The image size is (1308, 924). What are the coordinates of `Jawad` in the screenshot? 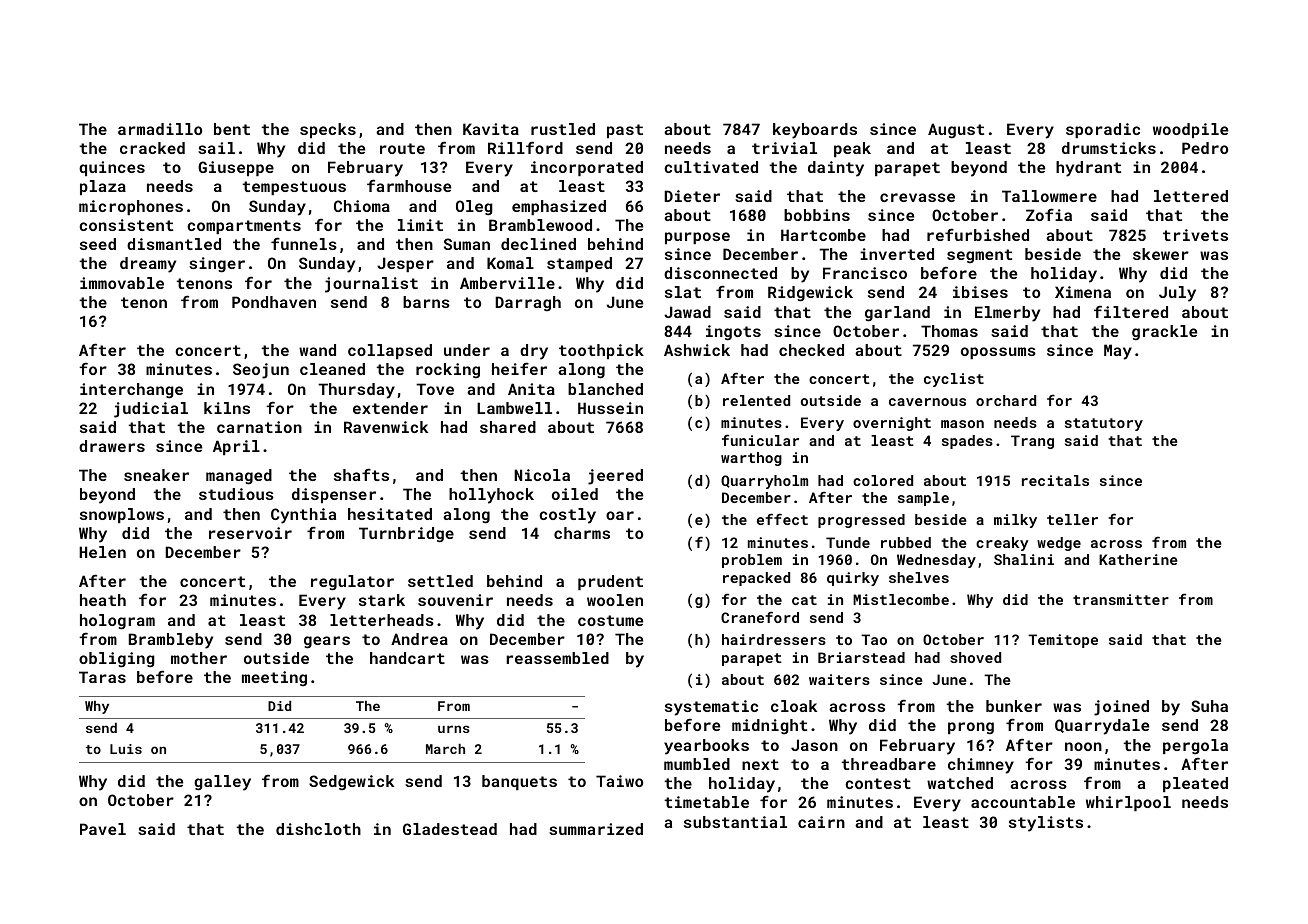 It's located at (687, 312).
